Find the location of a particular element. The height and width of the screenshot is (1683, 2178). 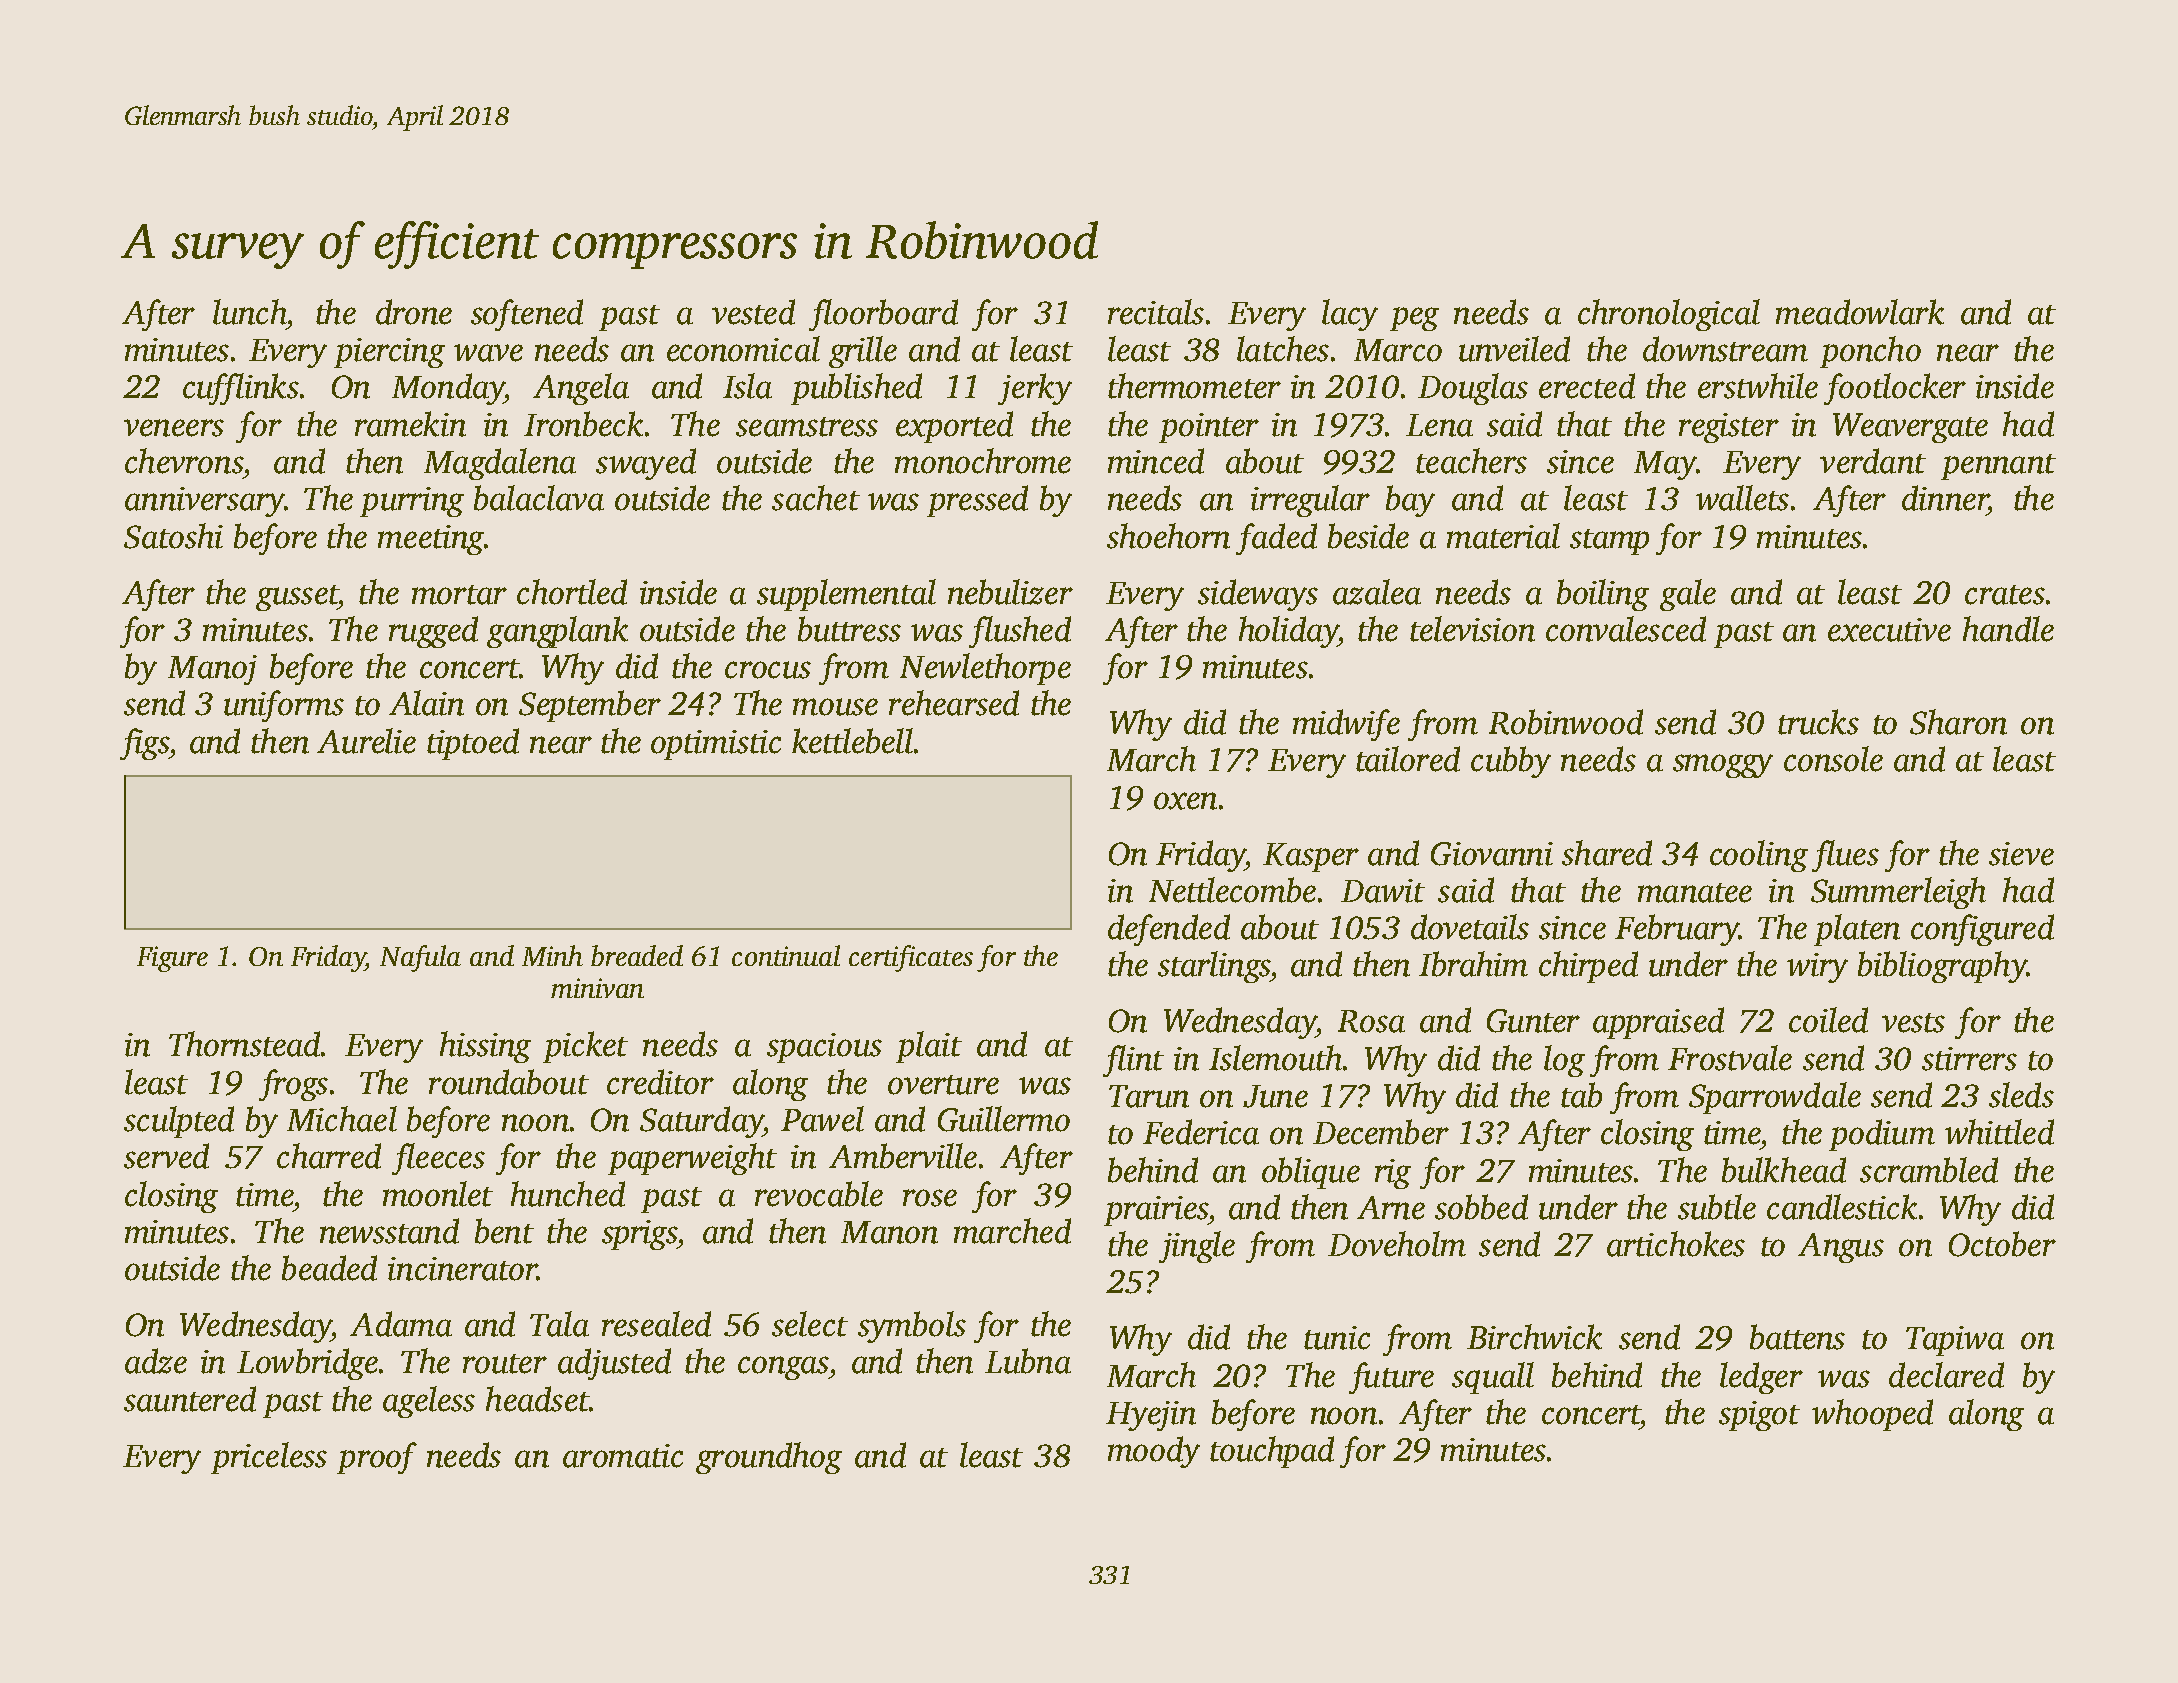

piercing is located at coordinates (389, 353).
